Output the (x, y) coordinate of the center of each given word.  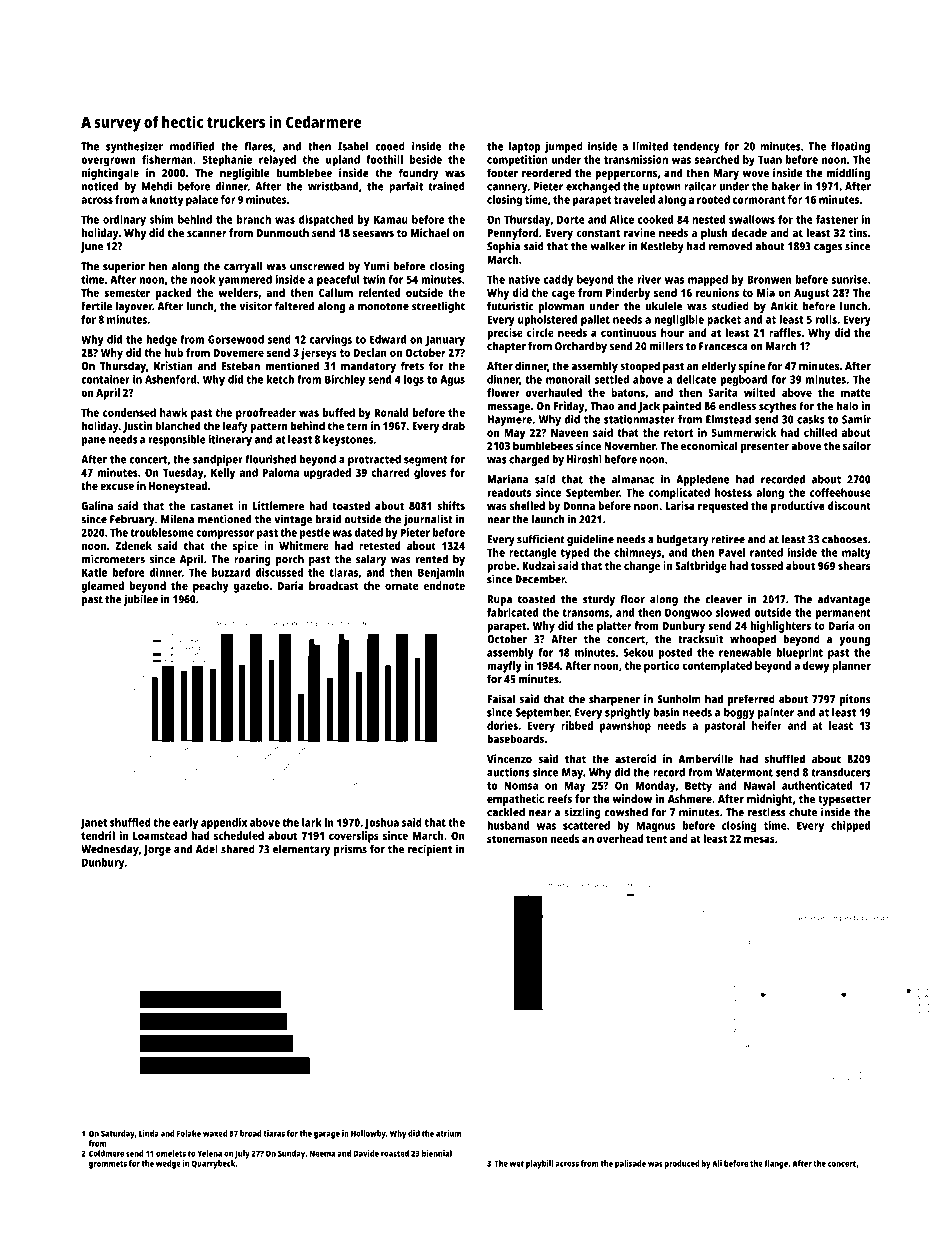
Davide (366, 1153)
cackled (506, 812)
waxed (215, 1133)
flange (776, 1164)
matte (856, 393)
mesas (759, 839)
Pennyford (513, 234)
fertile (96, 306)
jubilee (140, 600)
